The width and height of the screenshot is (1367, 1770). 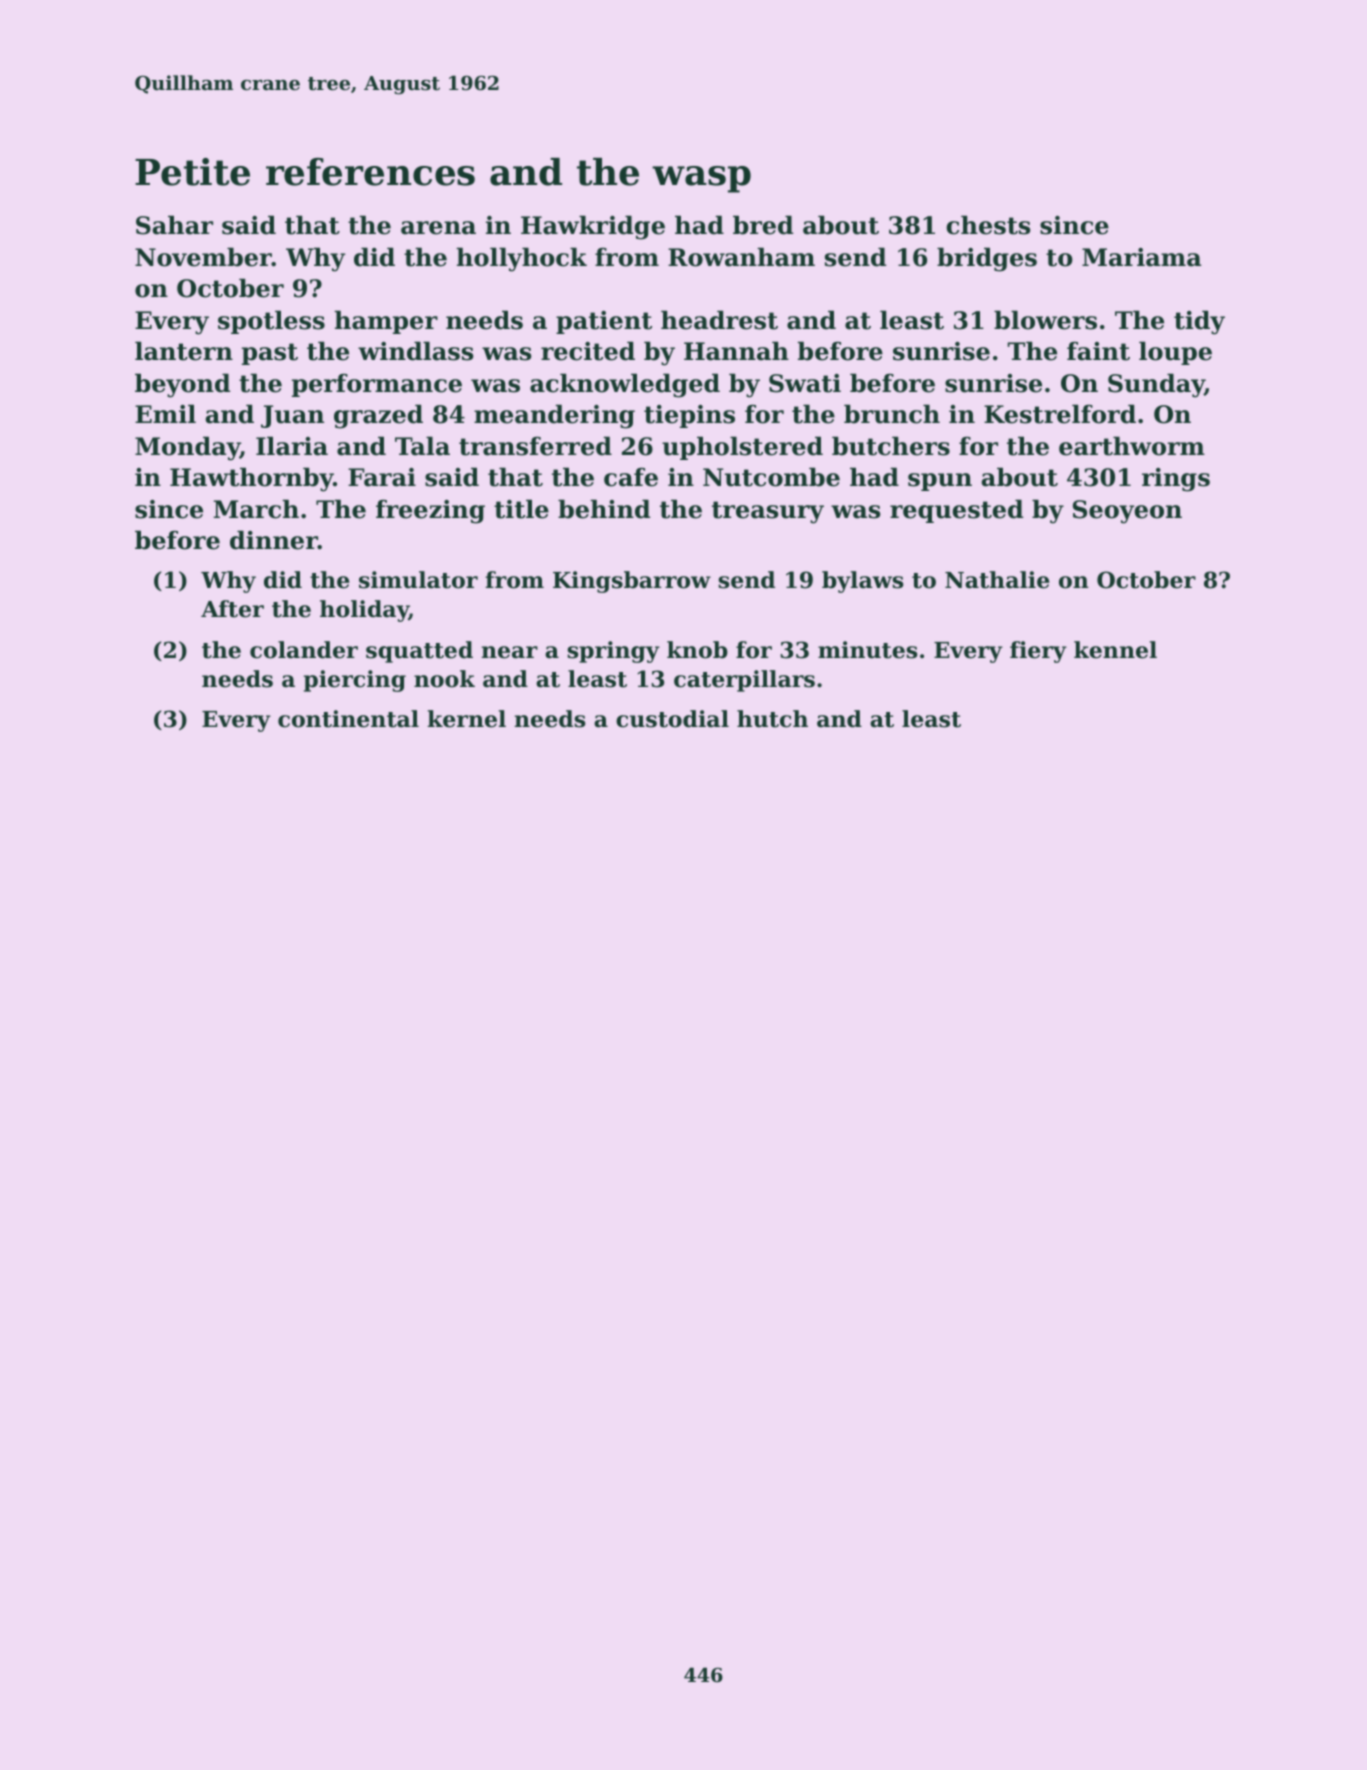 What do you see at coordinates (701, 179) in the screenshot?
I see `wasp` at bounding box center [701, 179].
